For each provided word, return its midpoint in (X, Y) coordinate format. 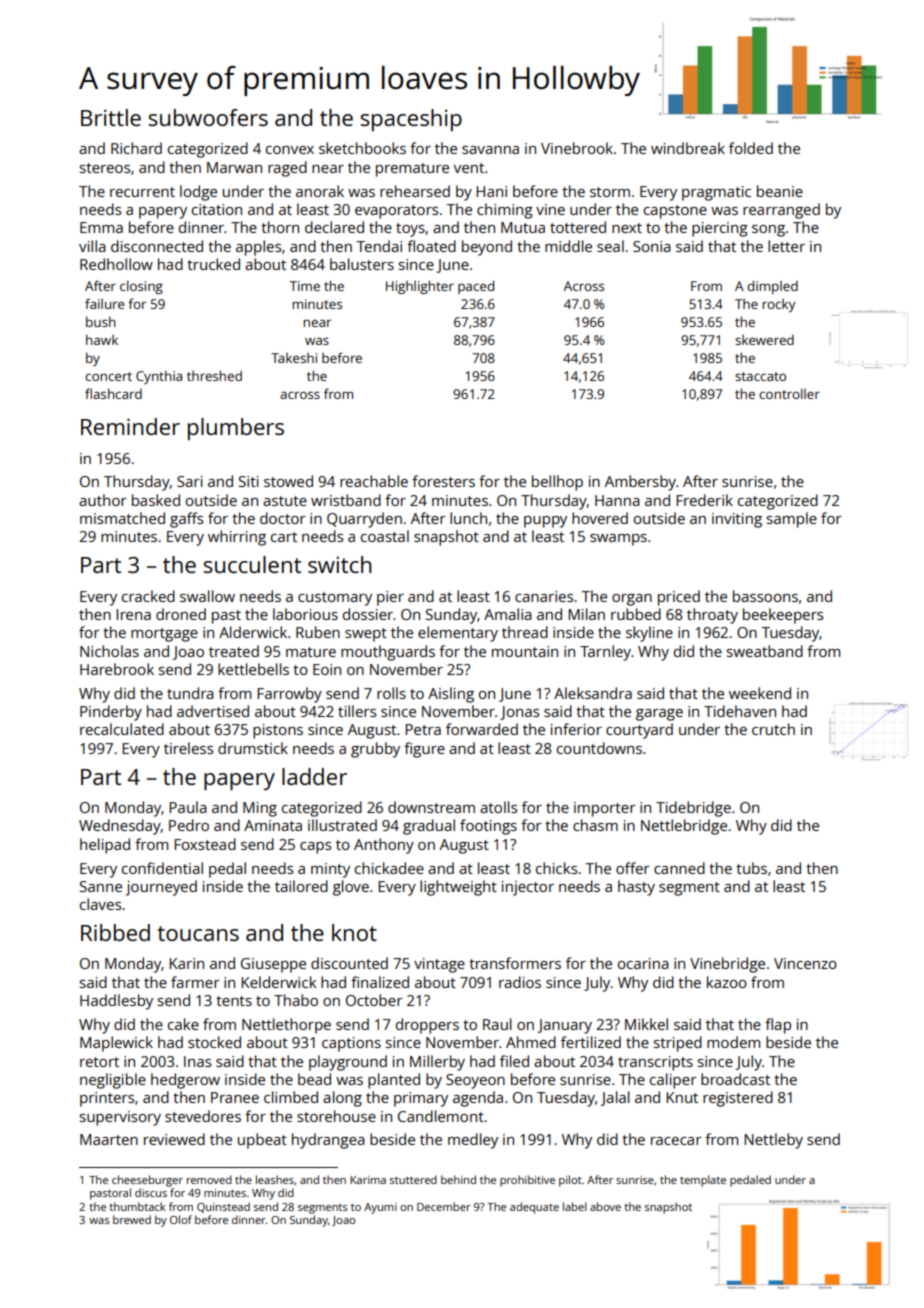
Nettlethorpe (286, 1026)
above (605, 1206)
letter (786, 246)
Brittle (111, 117)
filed (514, 1061)
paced (476, 287)
